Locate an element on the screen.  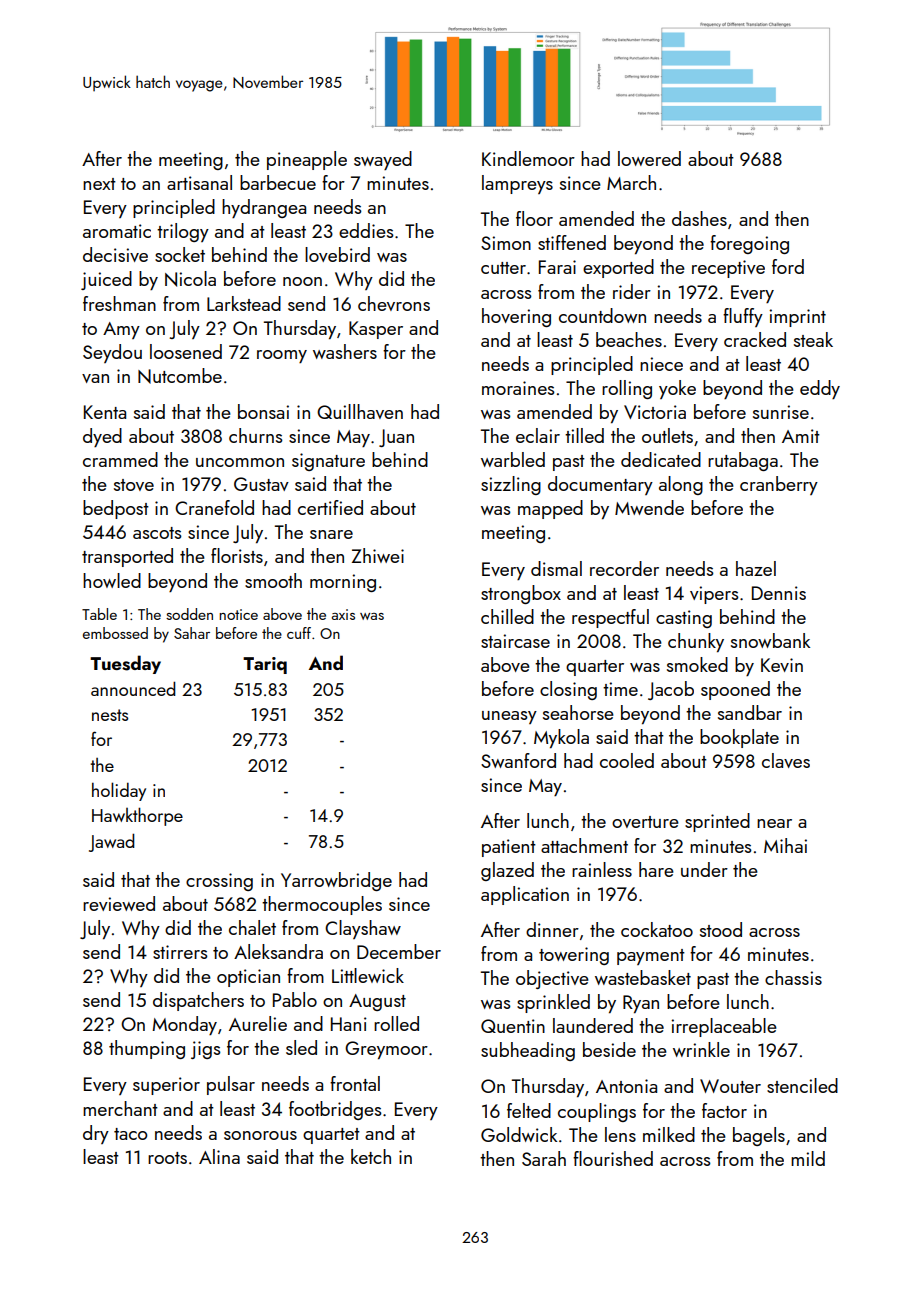
yoke is located at coordinates (677, 389).
